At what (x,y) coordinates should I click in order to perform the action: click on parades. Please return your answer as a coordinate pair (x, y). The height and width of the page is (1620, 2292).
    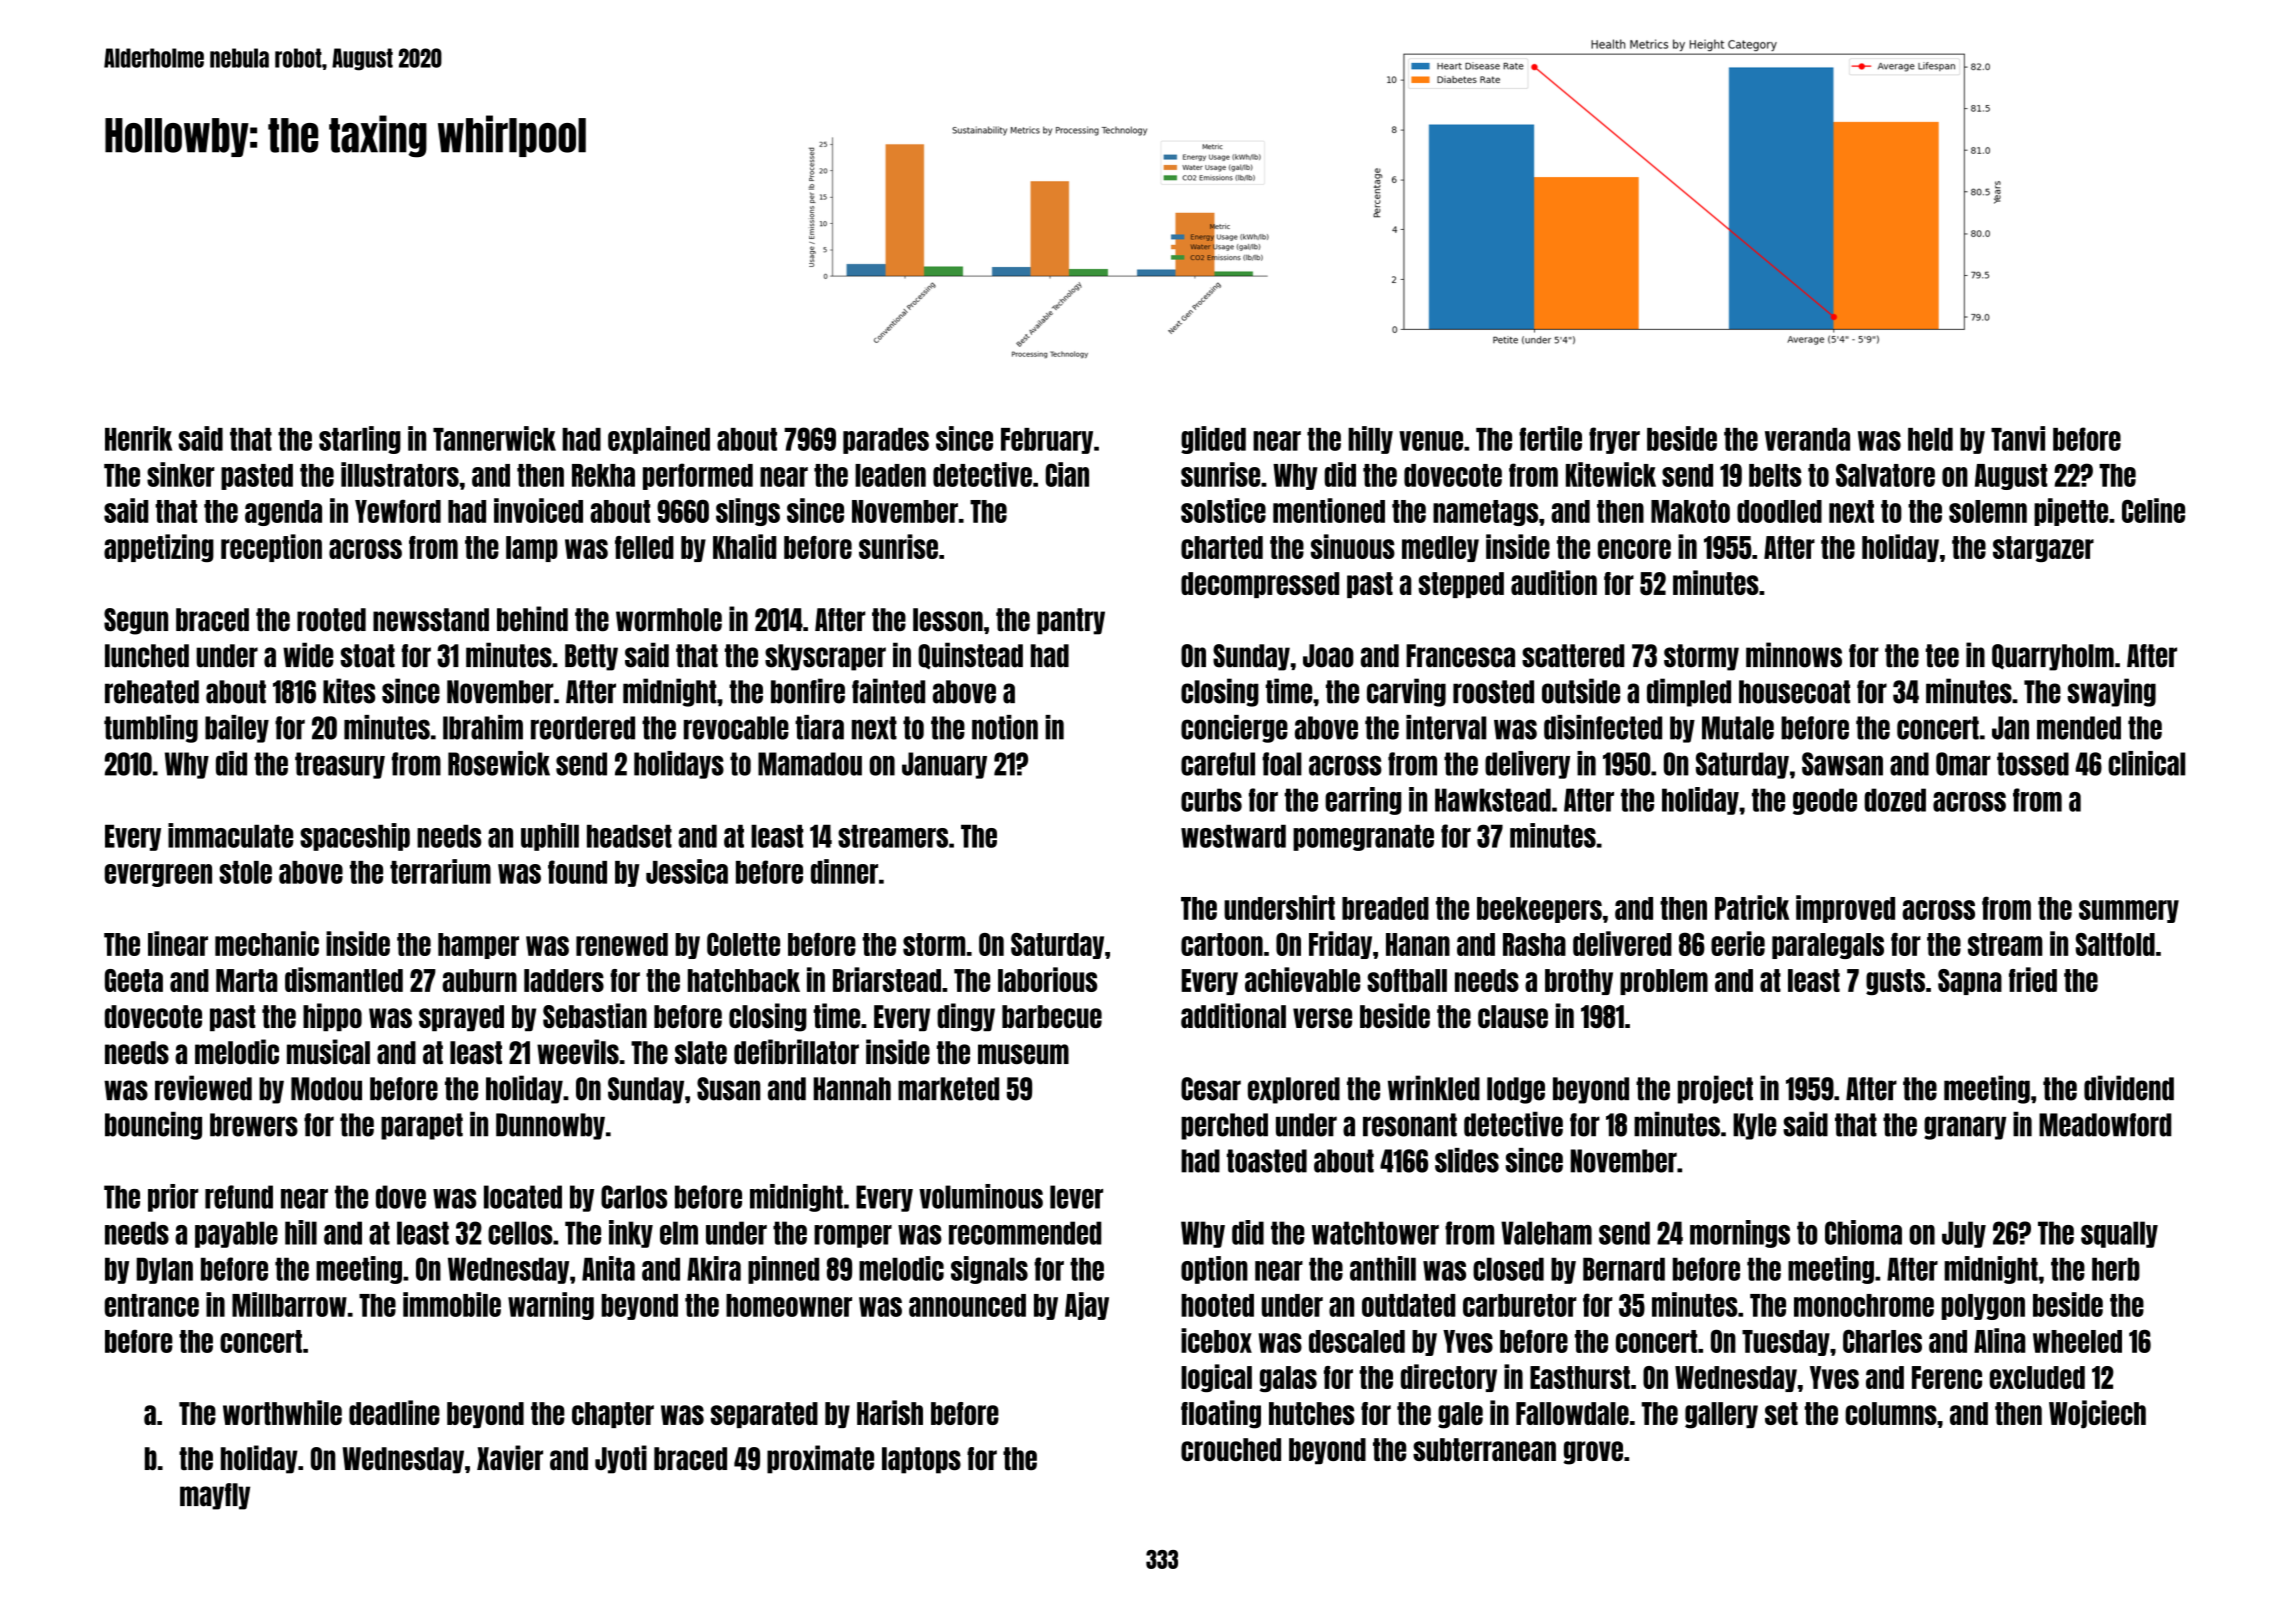
    Looking at the image, I should click on (886, 441).
